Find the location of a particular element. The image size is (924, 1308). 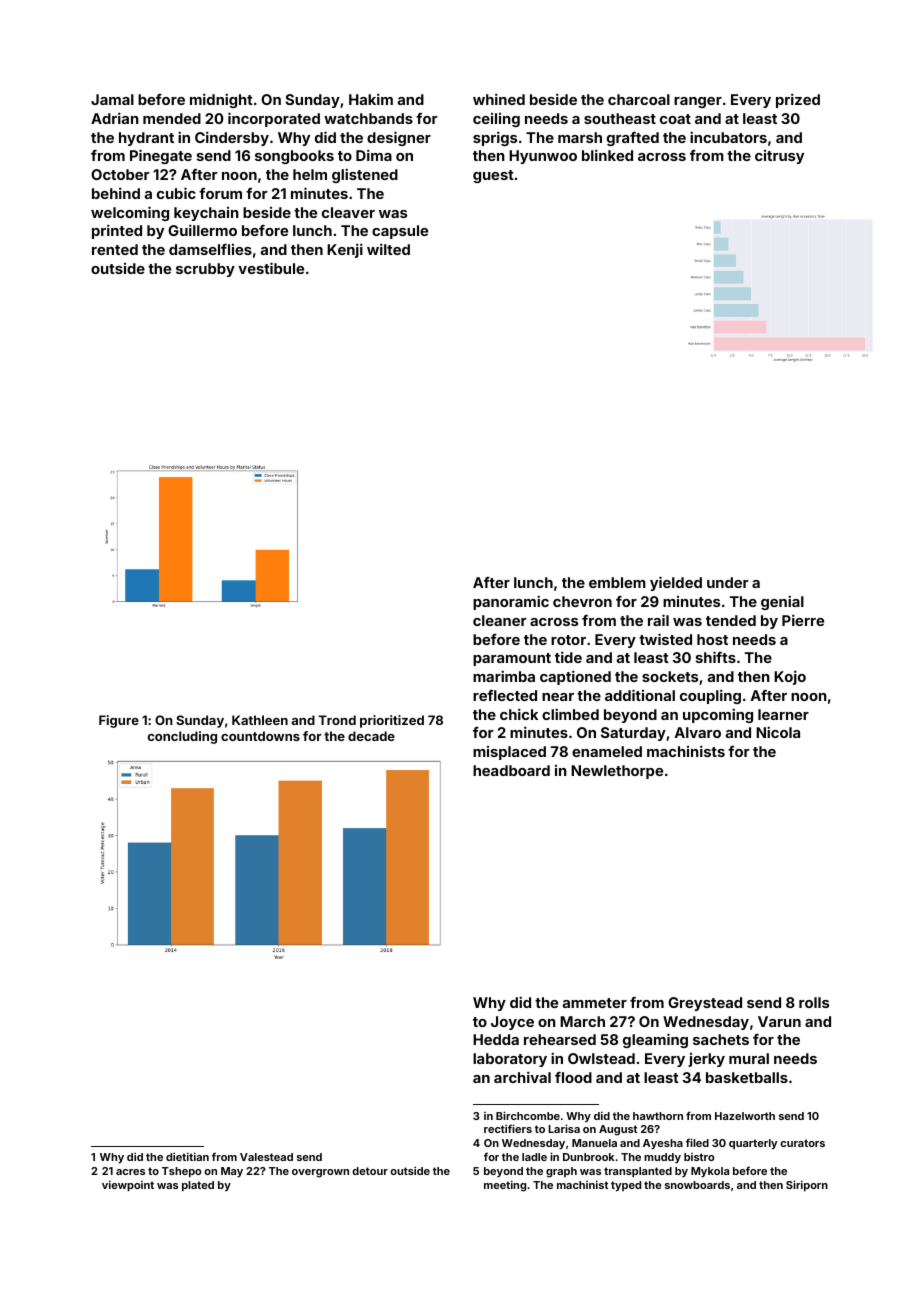

Adrian is located at coordinates (115, 118).
